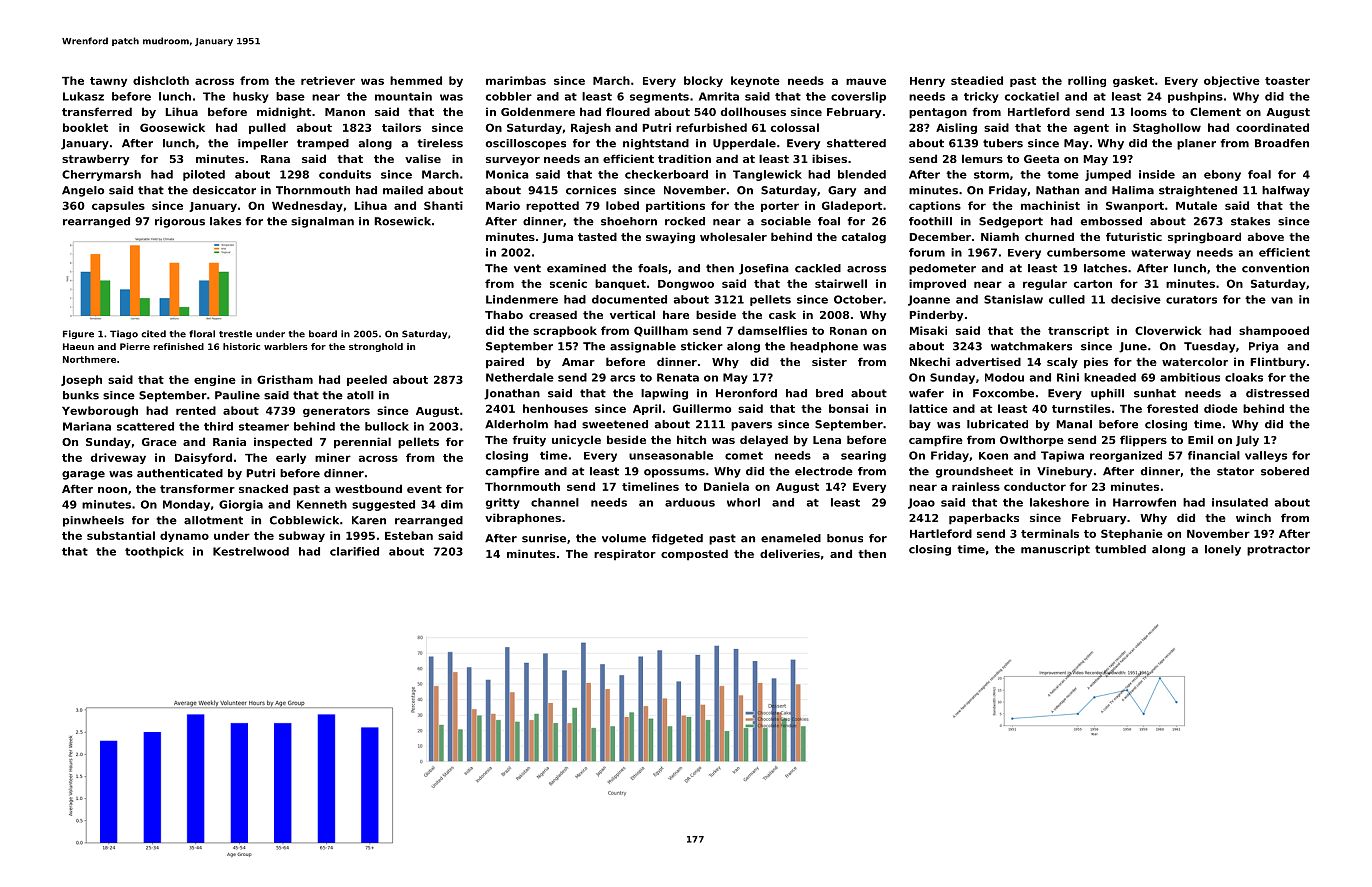 This page has height=887, width=1372. What do you see at coordinates (622, 205) in the page?
I see `lobed` at bounding box center [622, 205].
